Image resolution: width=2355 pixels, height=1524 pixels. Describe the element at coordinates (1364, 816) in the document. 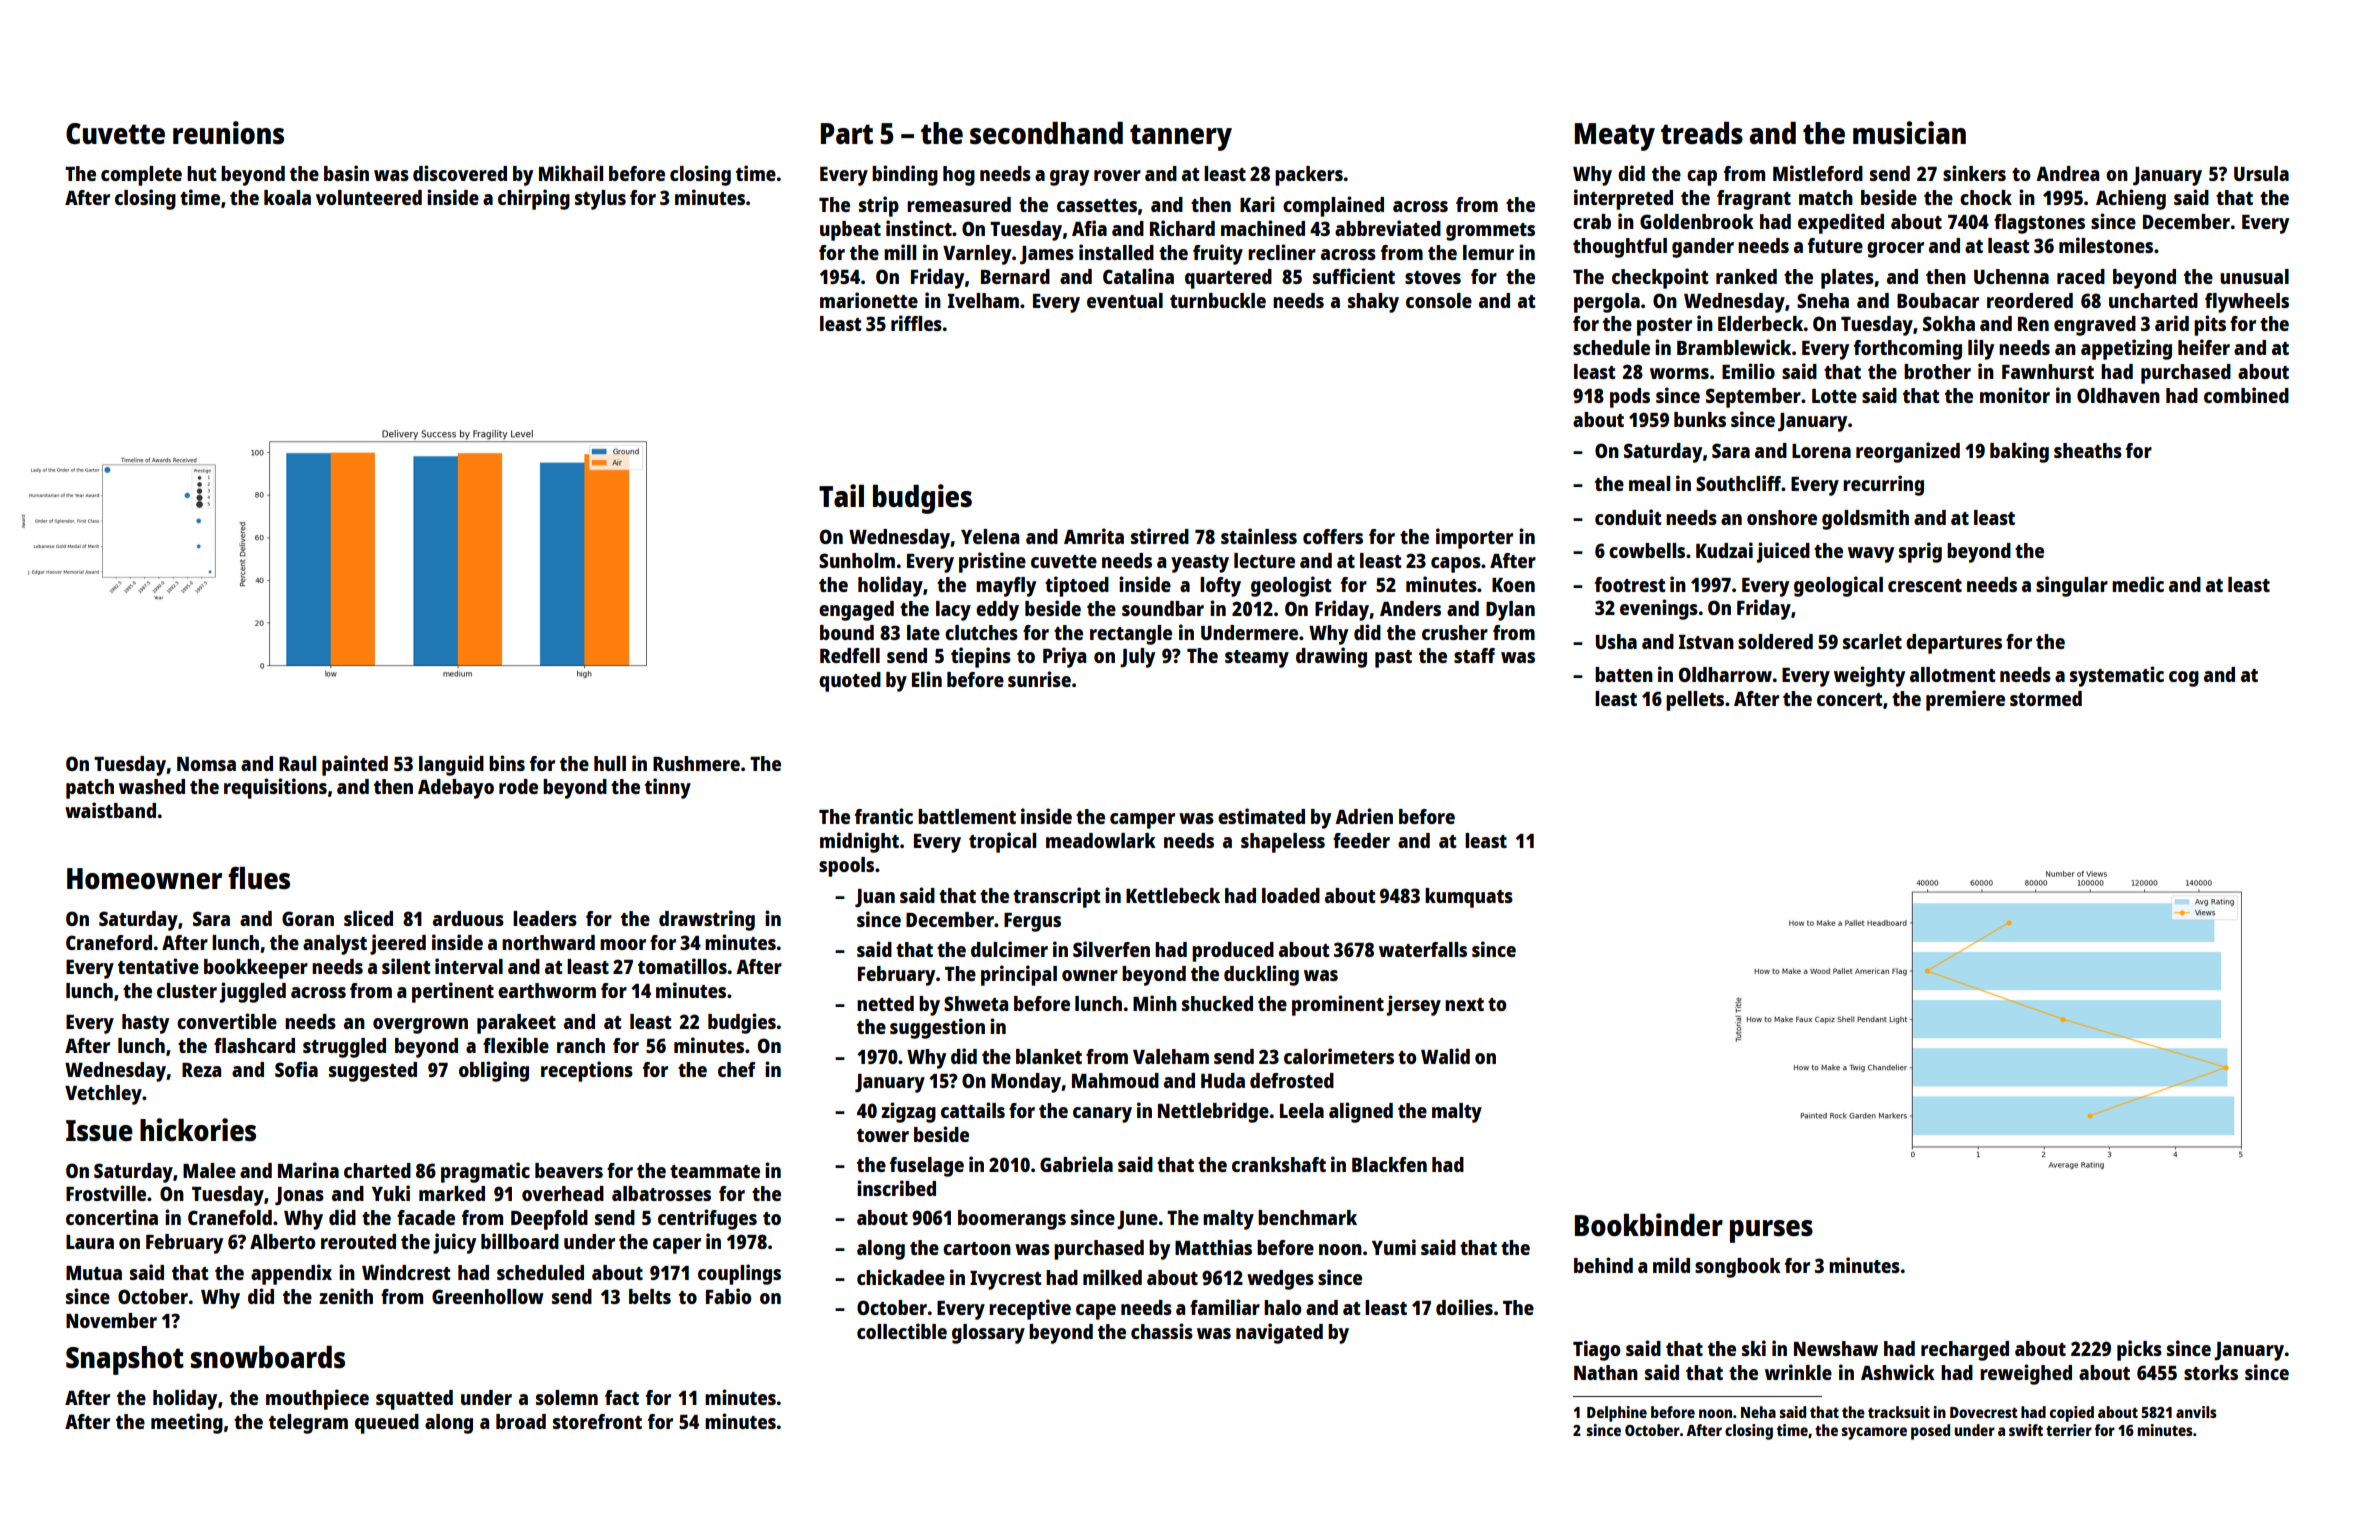

I see `Adrien` at that location.
